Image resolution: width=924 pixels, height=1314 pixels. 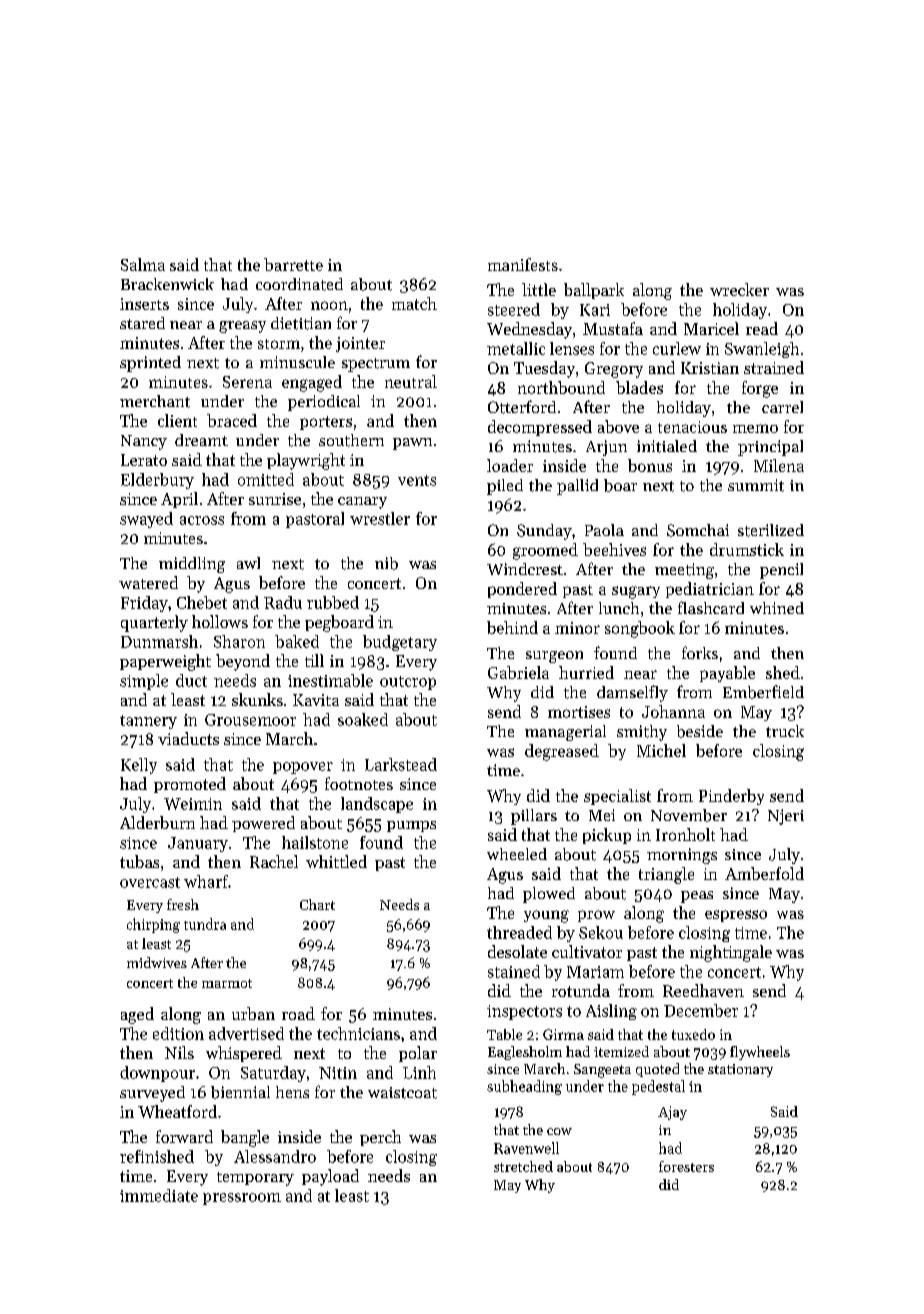 I want to click on barrette, so click(x=293, y=264).
